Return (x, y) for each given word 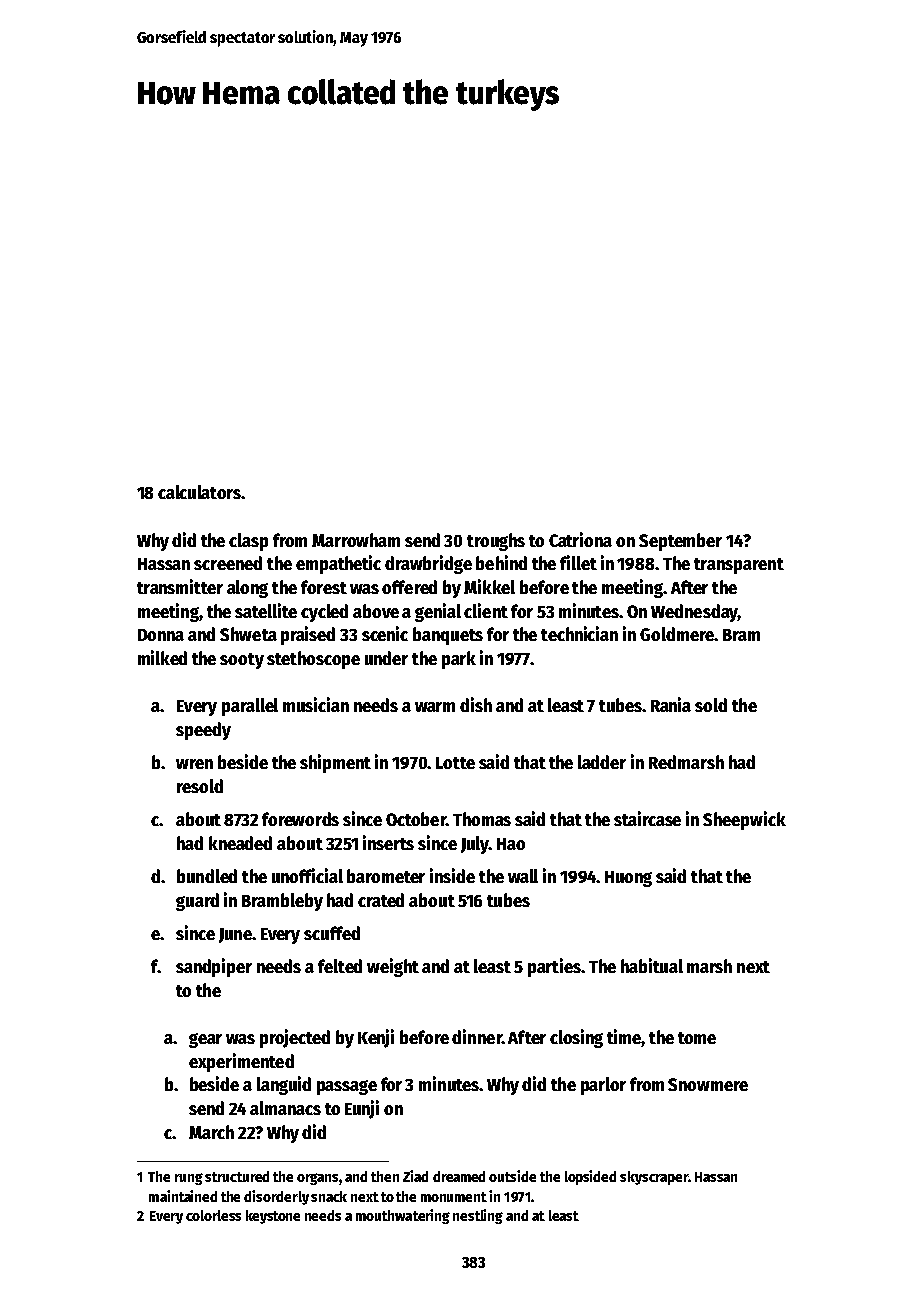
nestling (478, 1216)
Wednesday (694, 613)
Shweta (248, 634)
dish (476, 704)
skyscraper (654, 1178)
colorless (213, 1215)
